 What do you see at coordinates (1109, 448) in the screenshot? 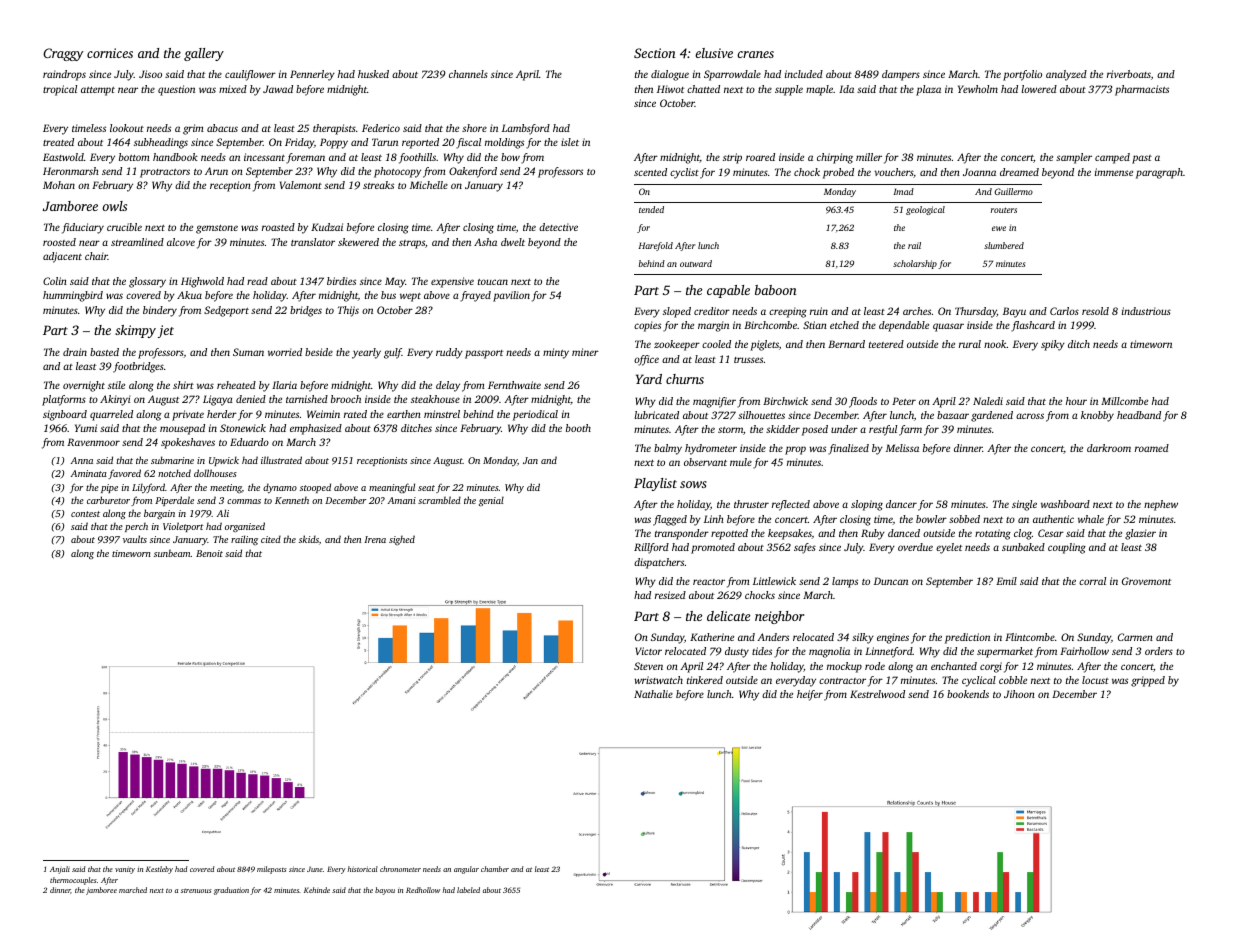
I see `darkroom` at bounding box center [1109, 448].
